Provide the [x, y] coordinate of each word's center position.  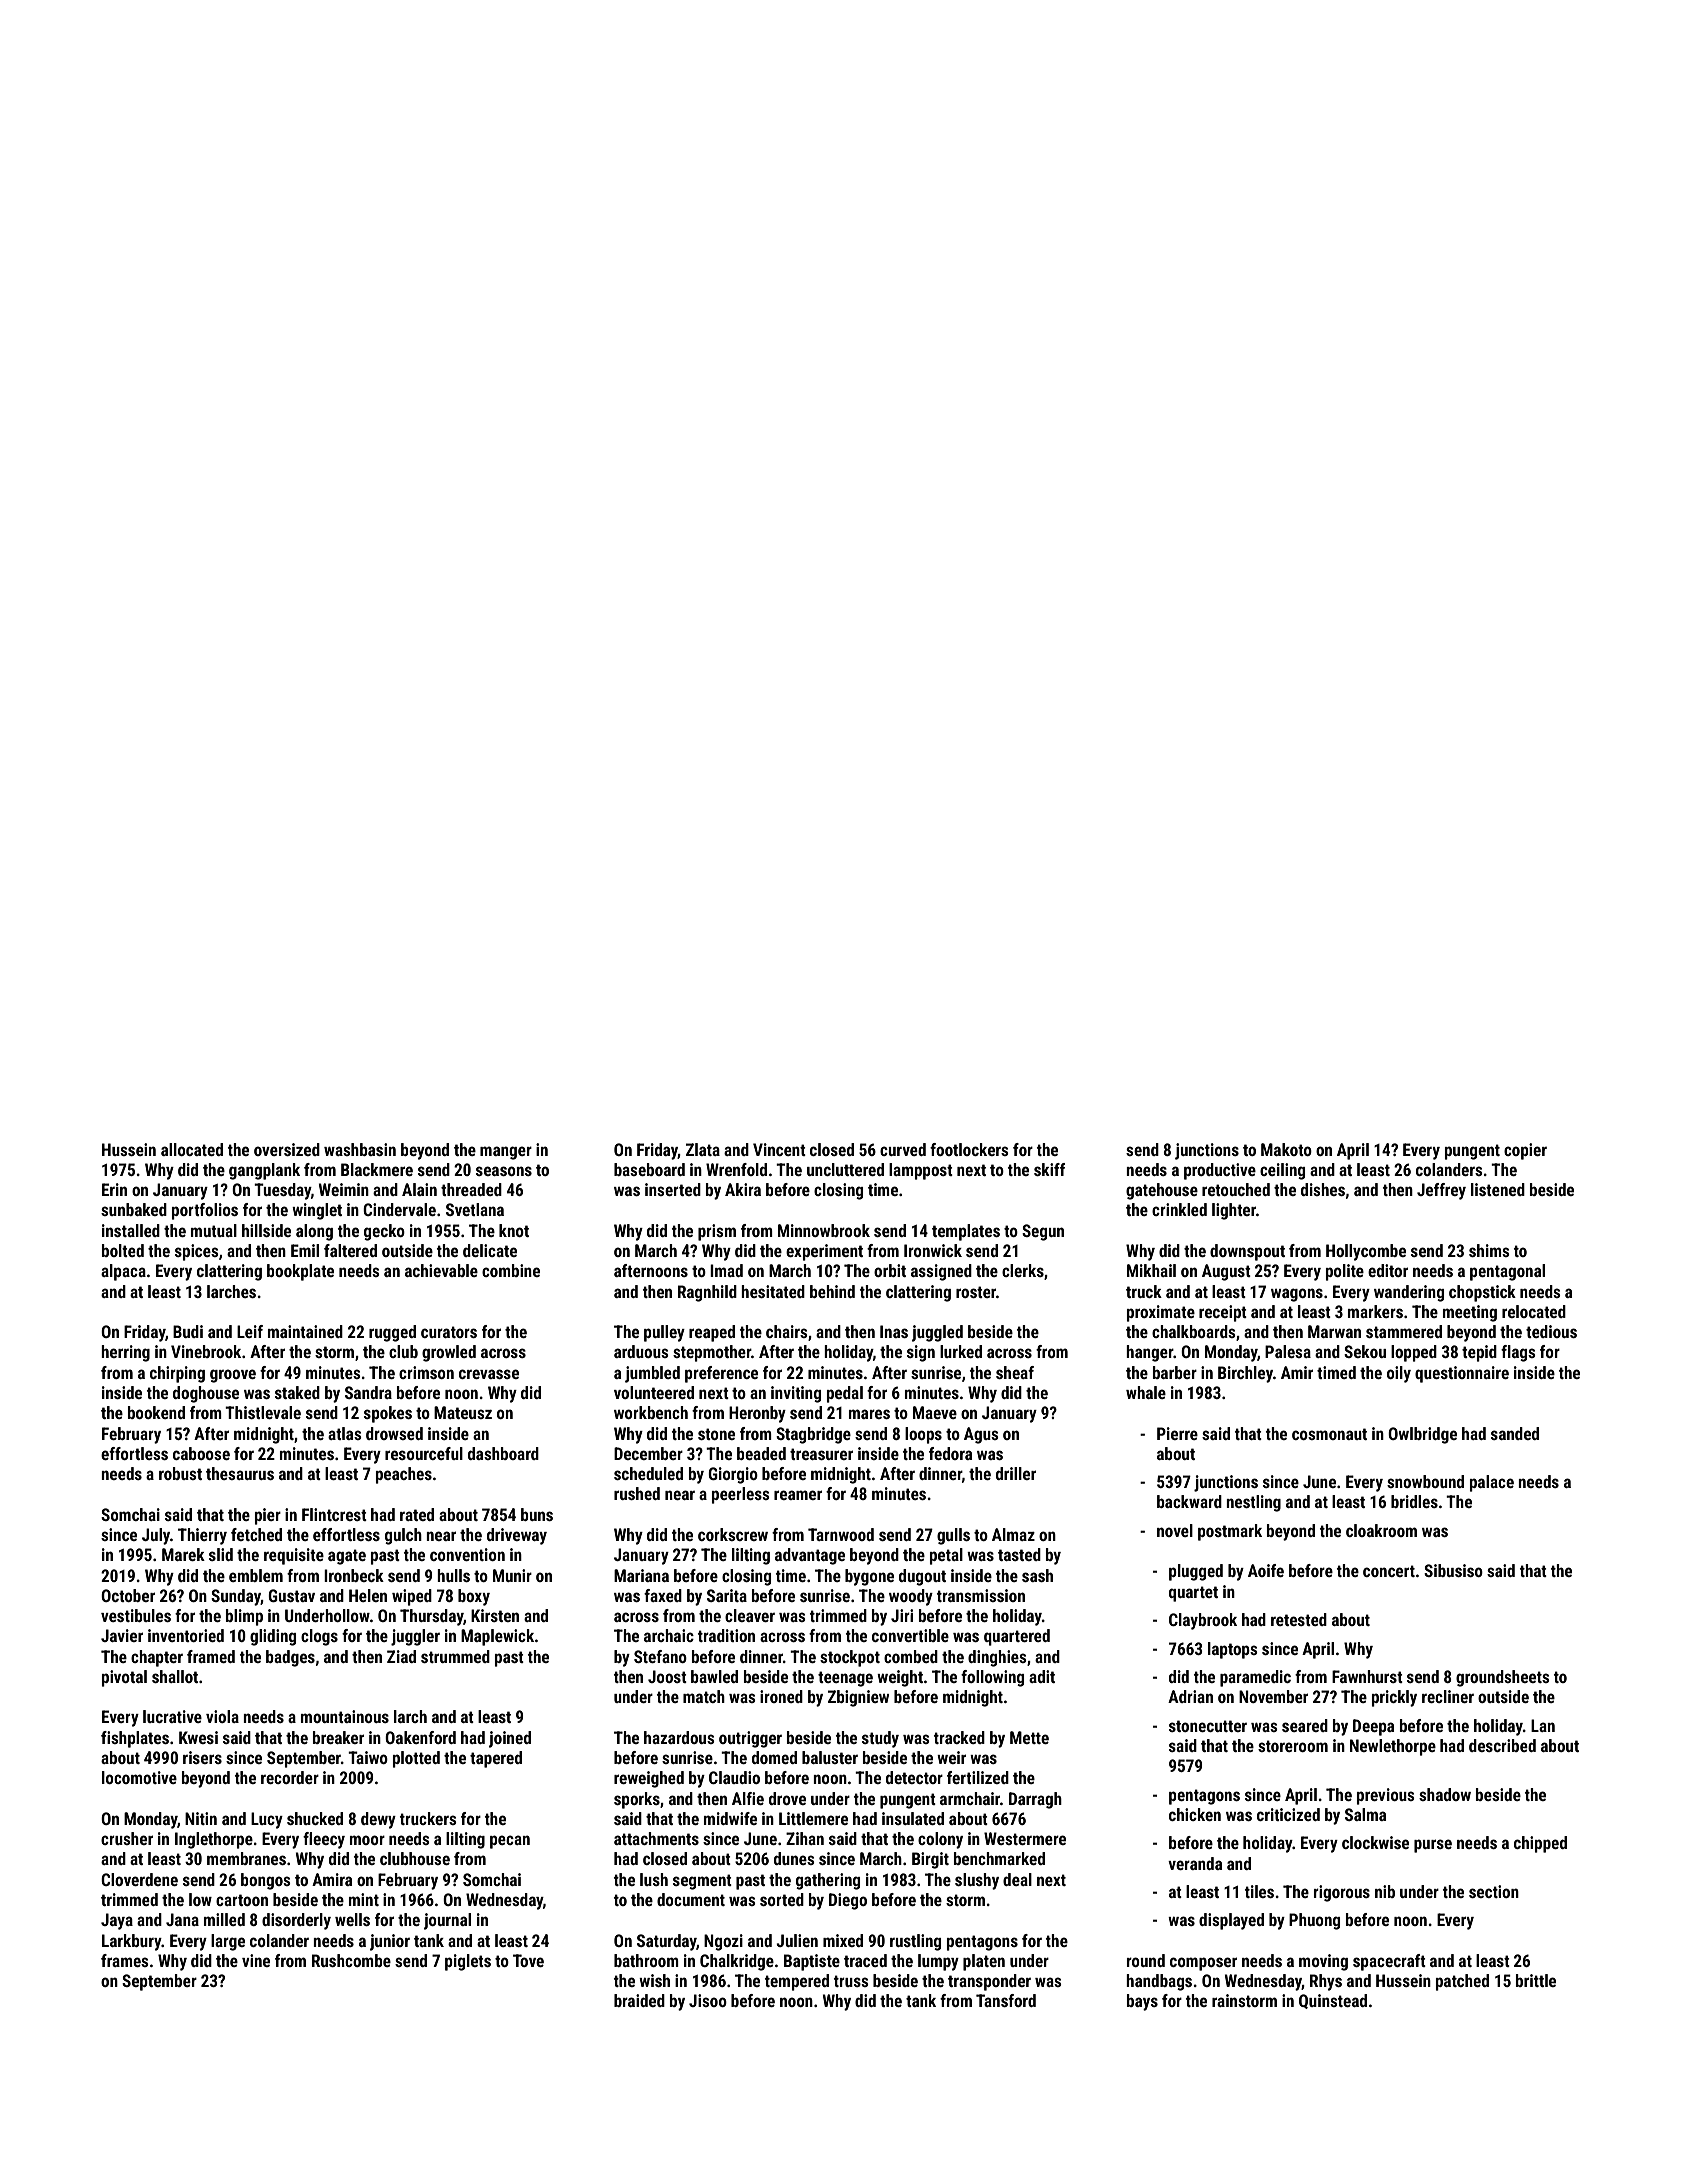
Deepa [1373, 1727]
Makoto [1286, 1149]
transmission [981, 1595]
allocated [192, 1149]
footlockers [969, 1149]
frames [125, 1960]
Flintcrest [334, 1514]
